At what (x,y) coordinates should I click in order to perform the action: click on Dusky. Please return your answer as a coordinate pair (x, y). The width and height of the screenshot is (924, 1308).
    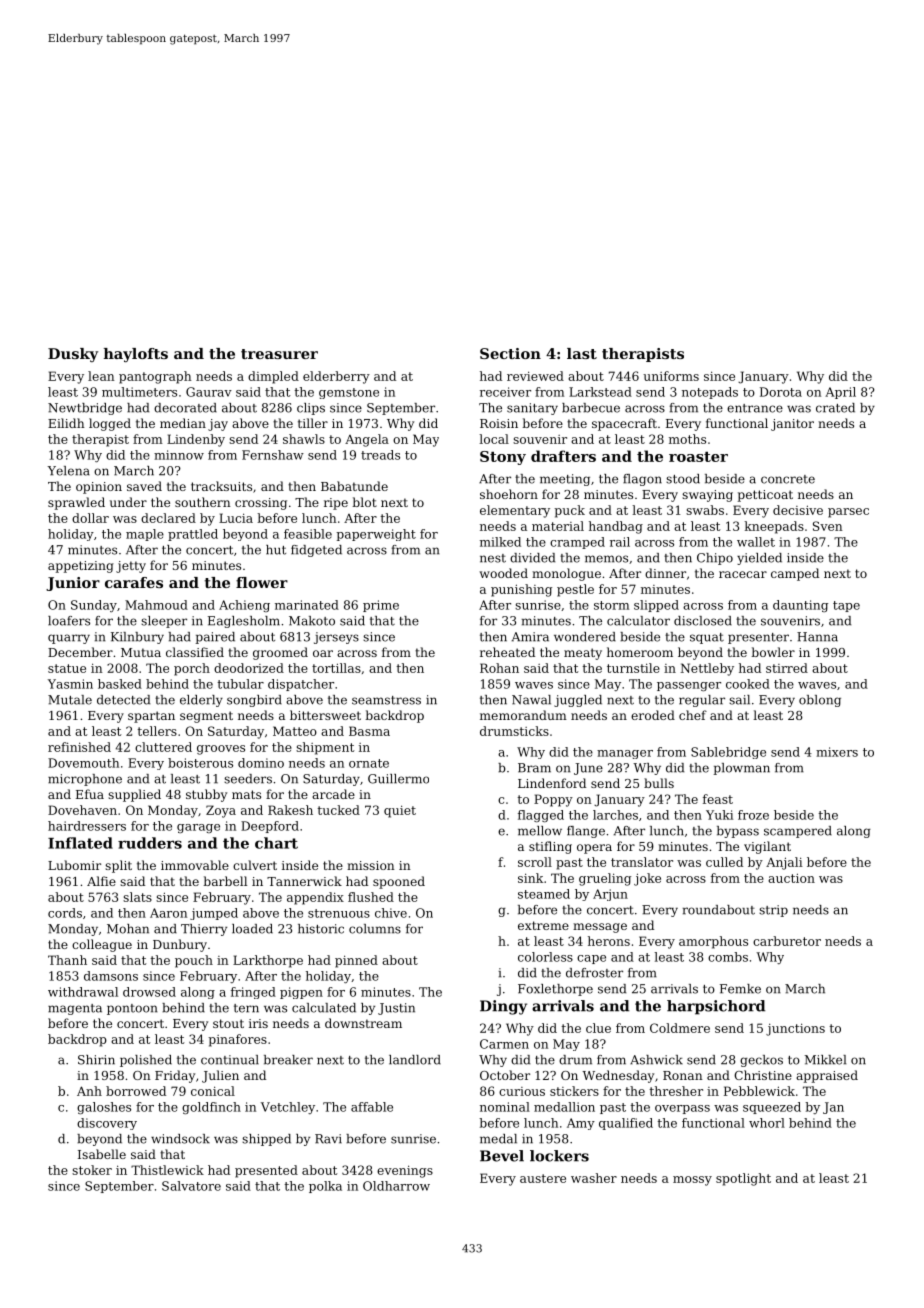
    Looking at the image, I should click on (73, 355).
